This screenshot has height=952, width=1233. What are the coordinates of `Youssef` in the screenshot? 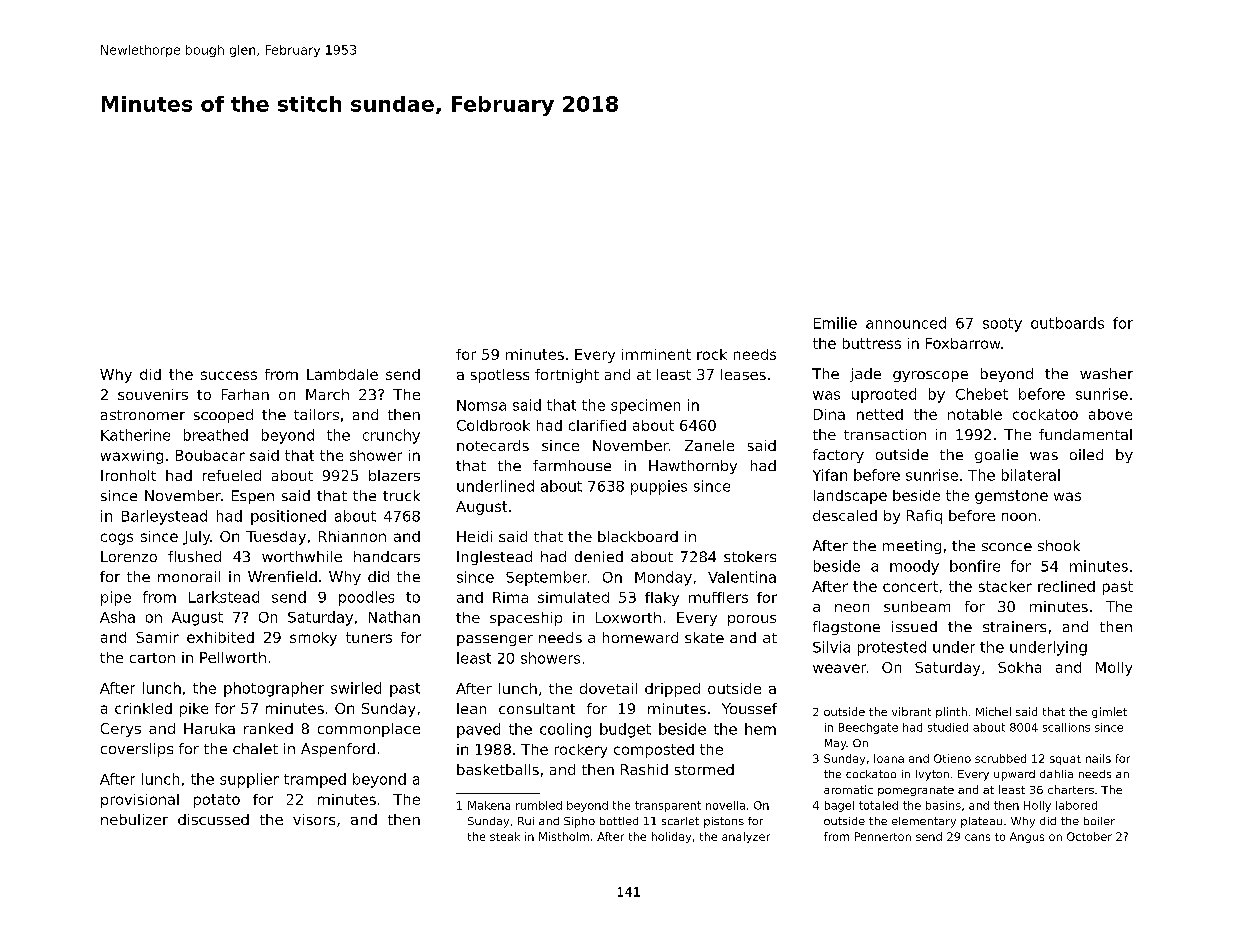 It's located at (749, 708).
